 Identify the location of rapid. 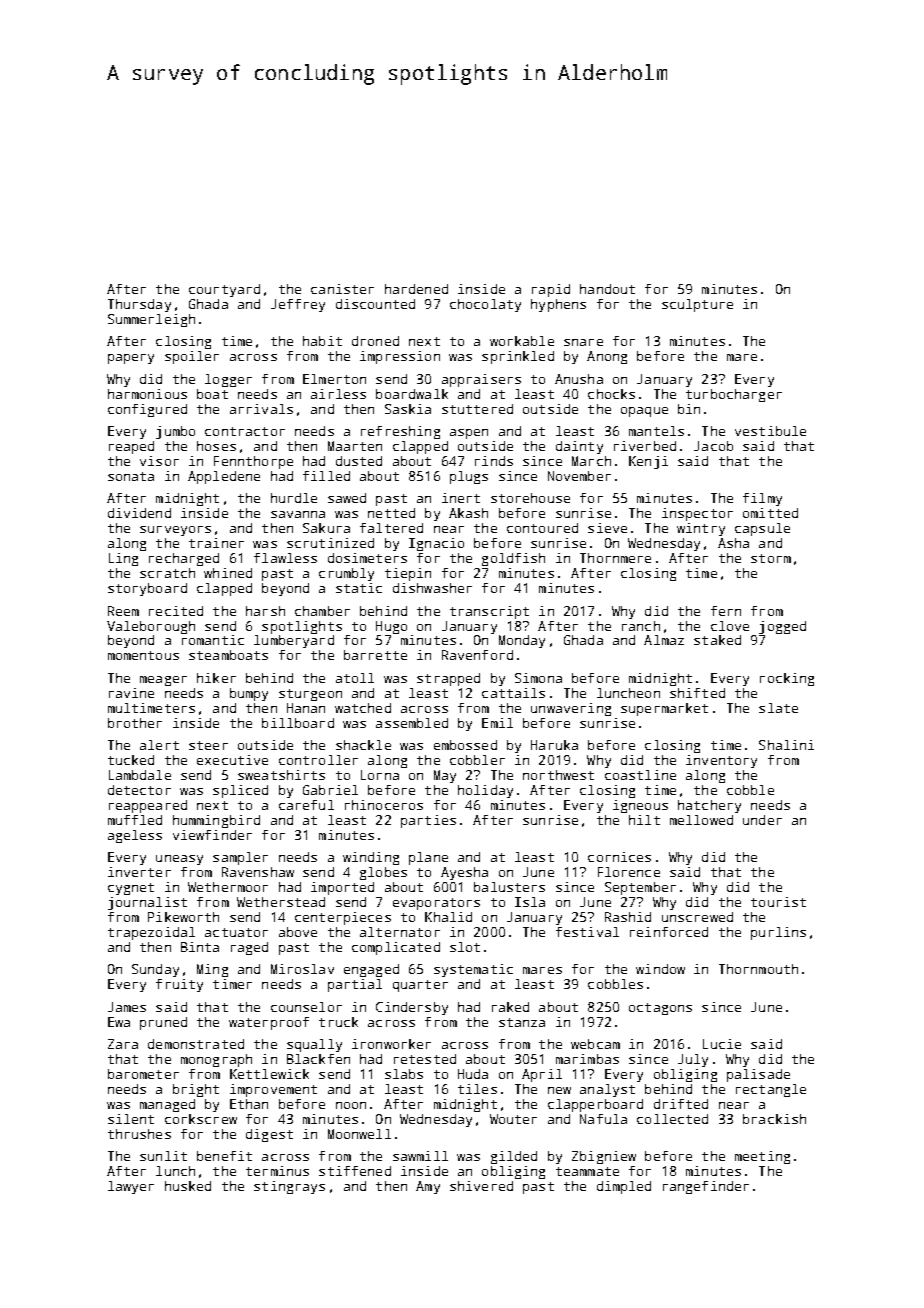
(551, 290).
